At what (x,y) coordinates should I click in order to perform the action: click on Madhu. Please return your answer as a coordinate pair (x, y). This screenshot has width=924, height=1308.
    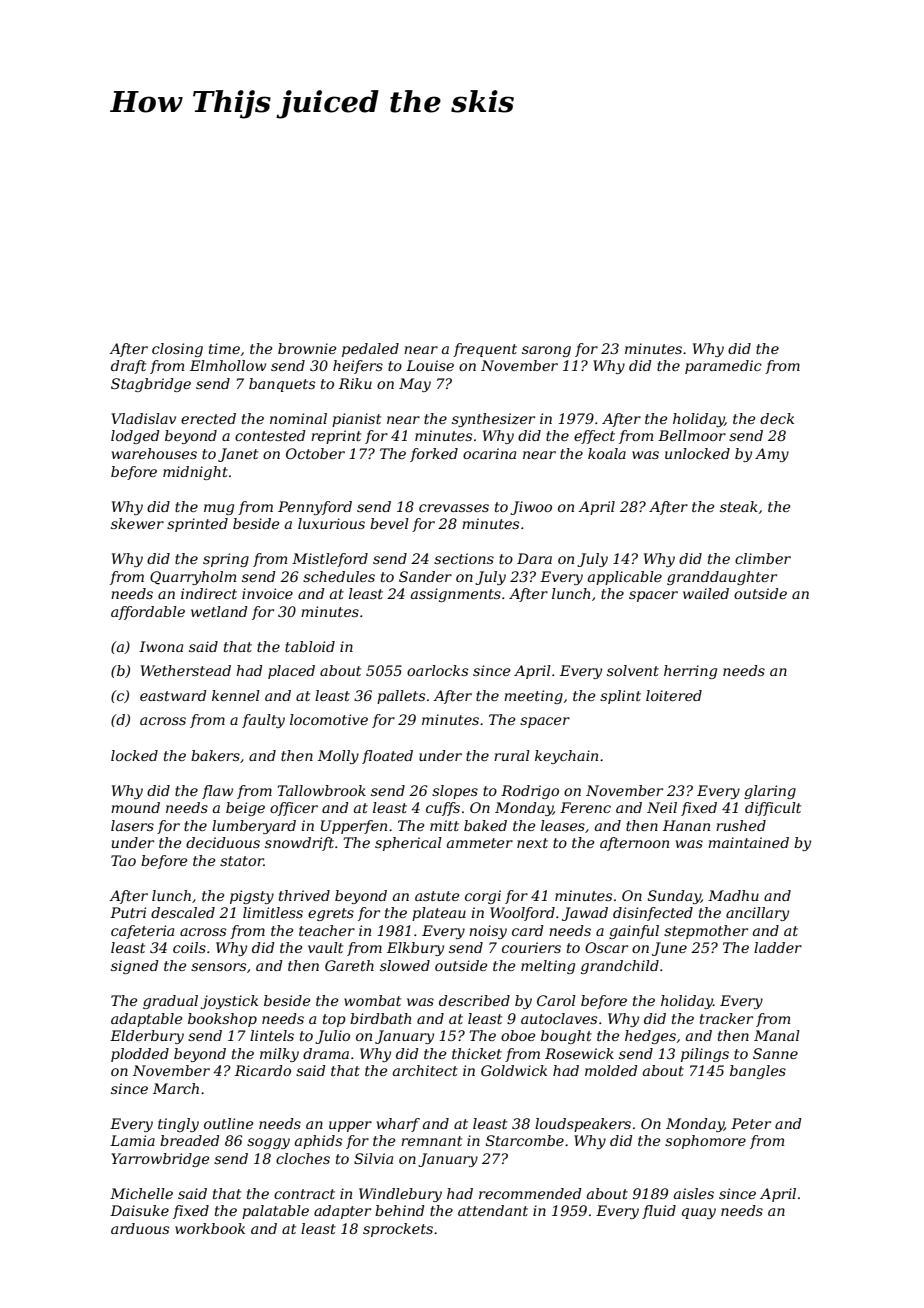
    Looking at the image, I should click on (733, 895).
